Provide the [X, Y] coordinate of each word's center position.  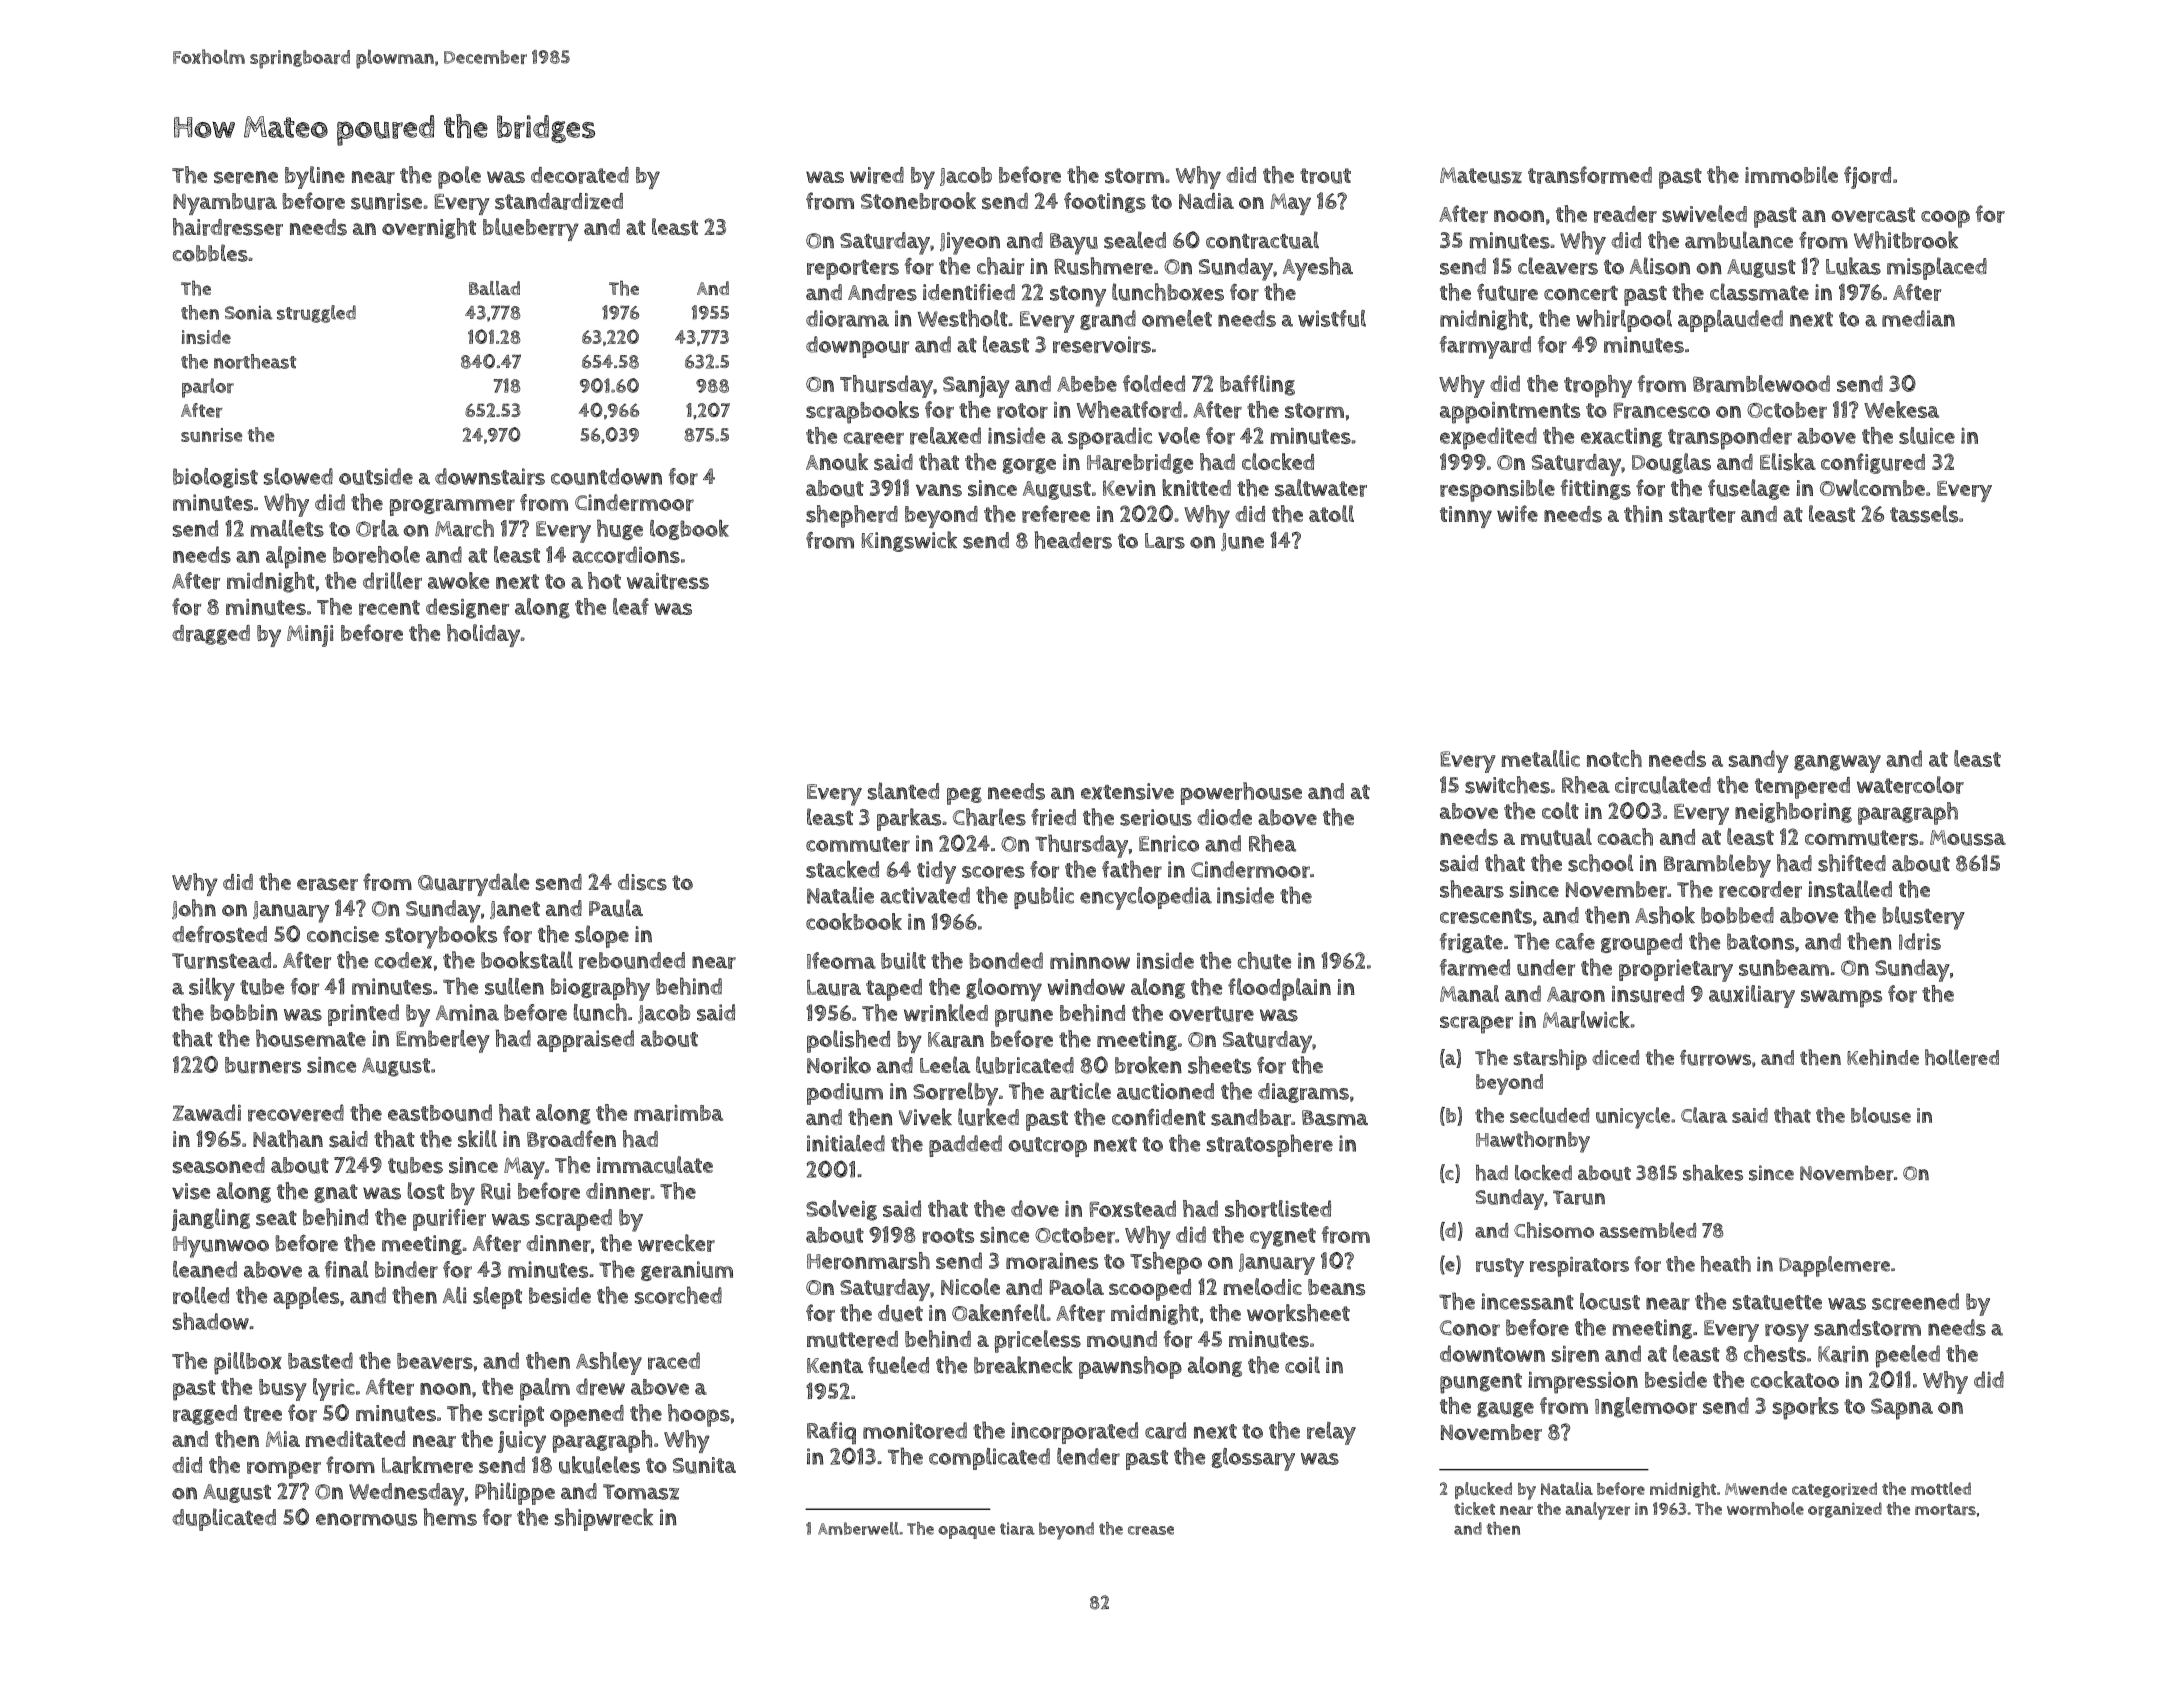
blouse [1881, 1115]
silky [212, 989]
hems [450, 1517]
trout [1325, 176]
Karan [956, 1040]
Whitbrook [1906, 240]
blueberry [531, 229]
